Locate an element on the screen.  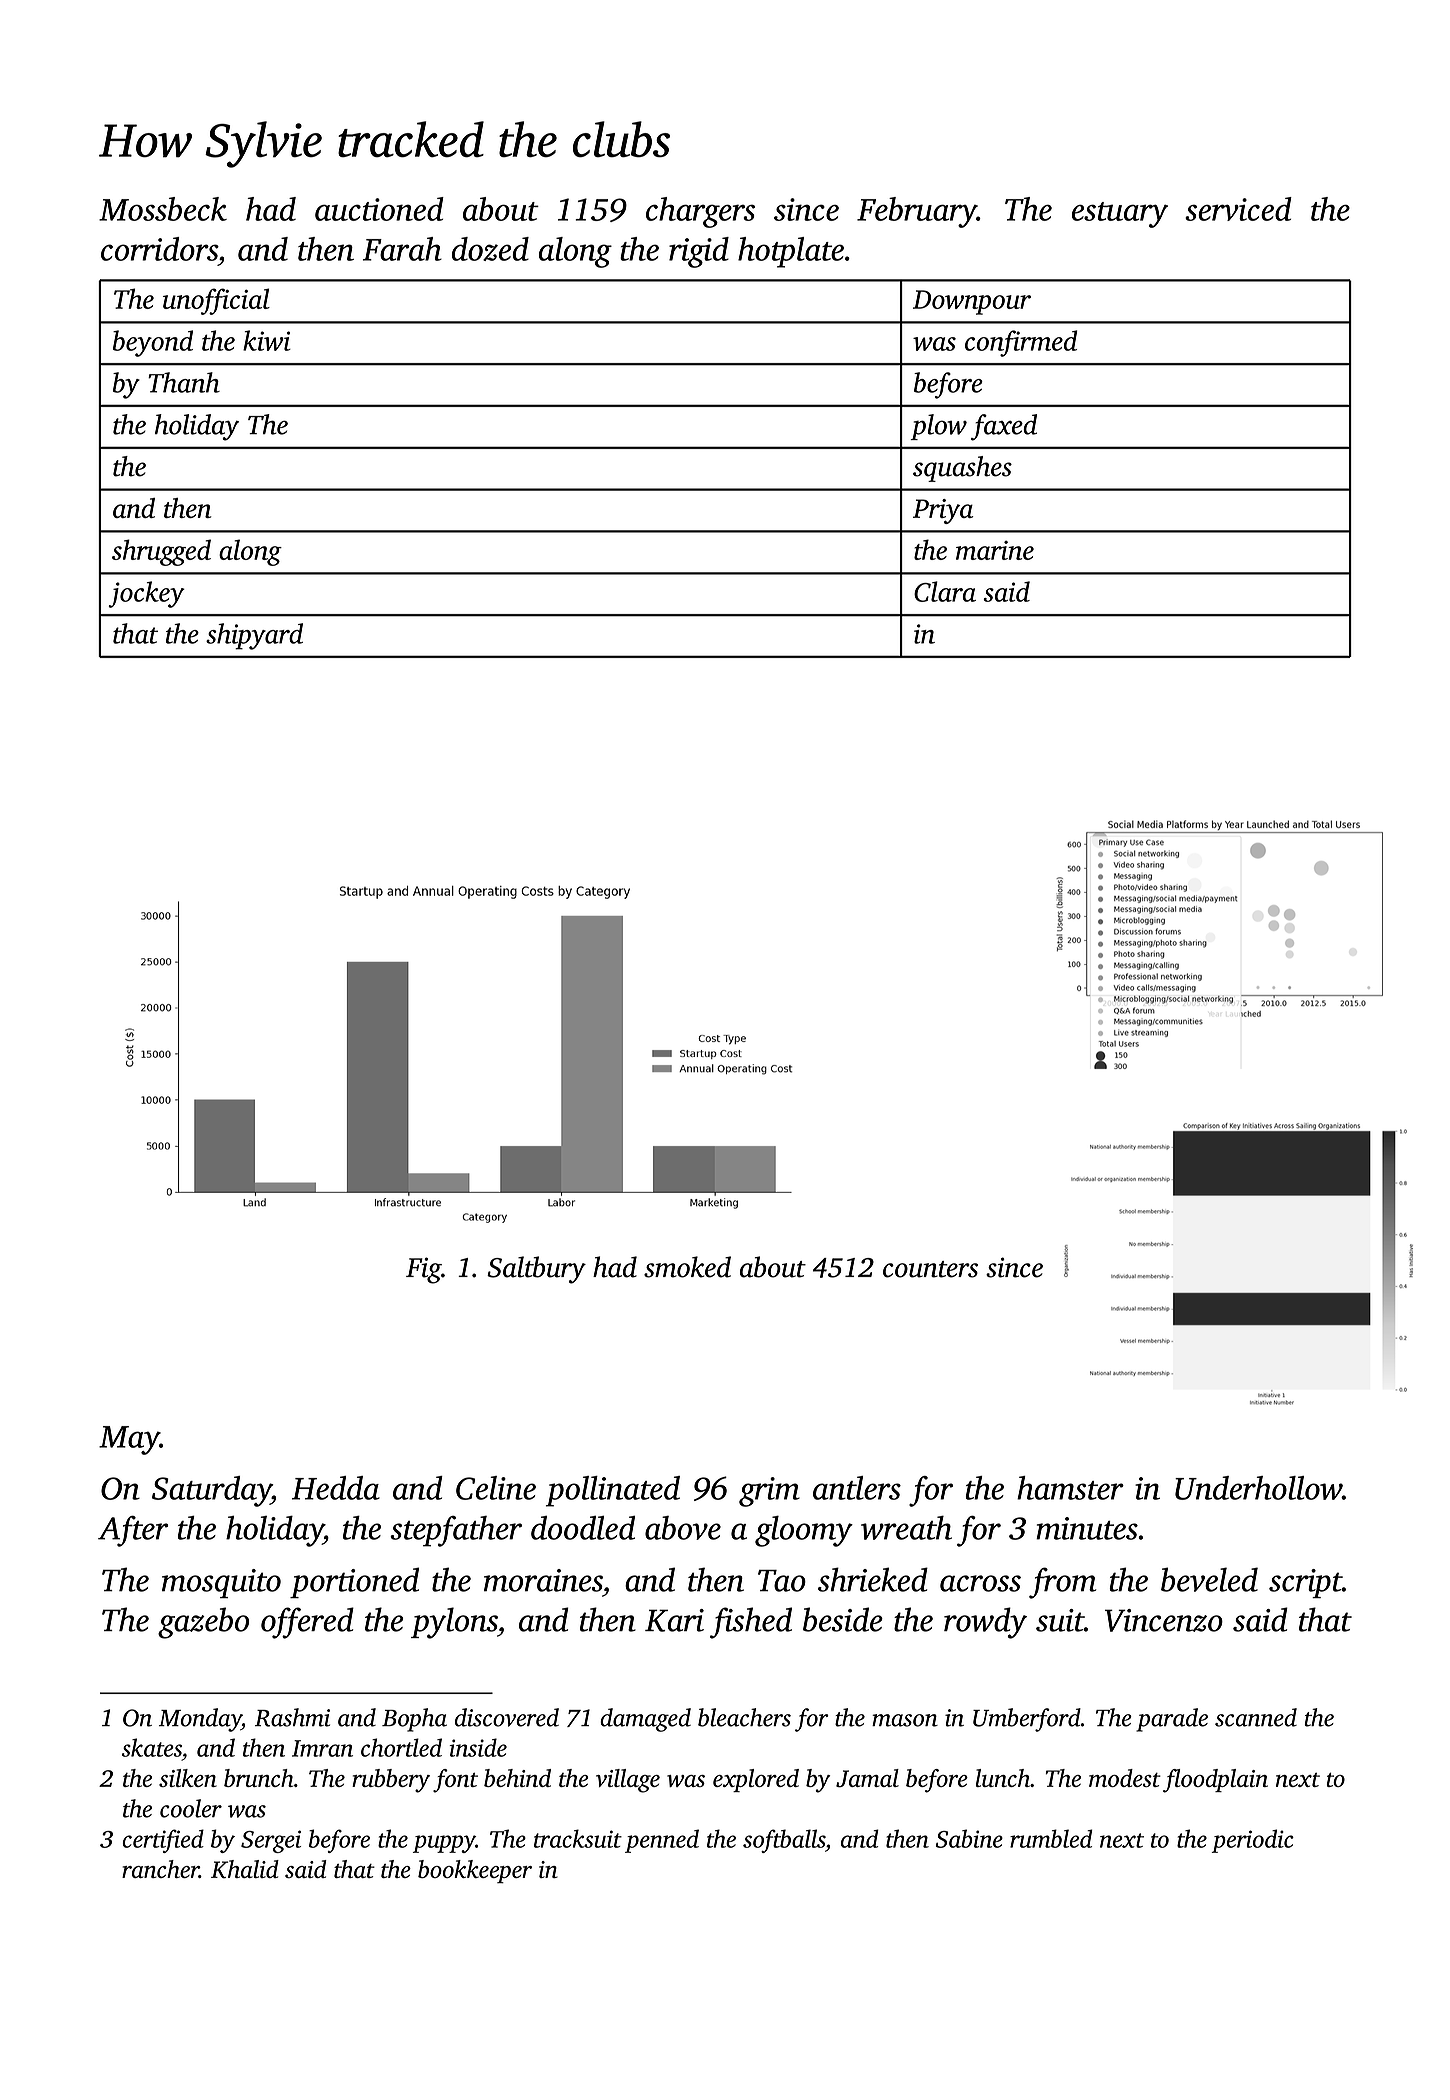
confirmed is located at coordinates (1021, 343).
